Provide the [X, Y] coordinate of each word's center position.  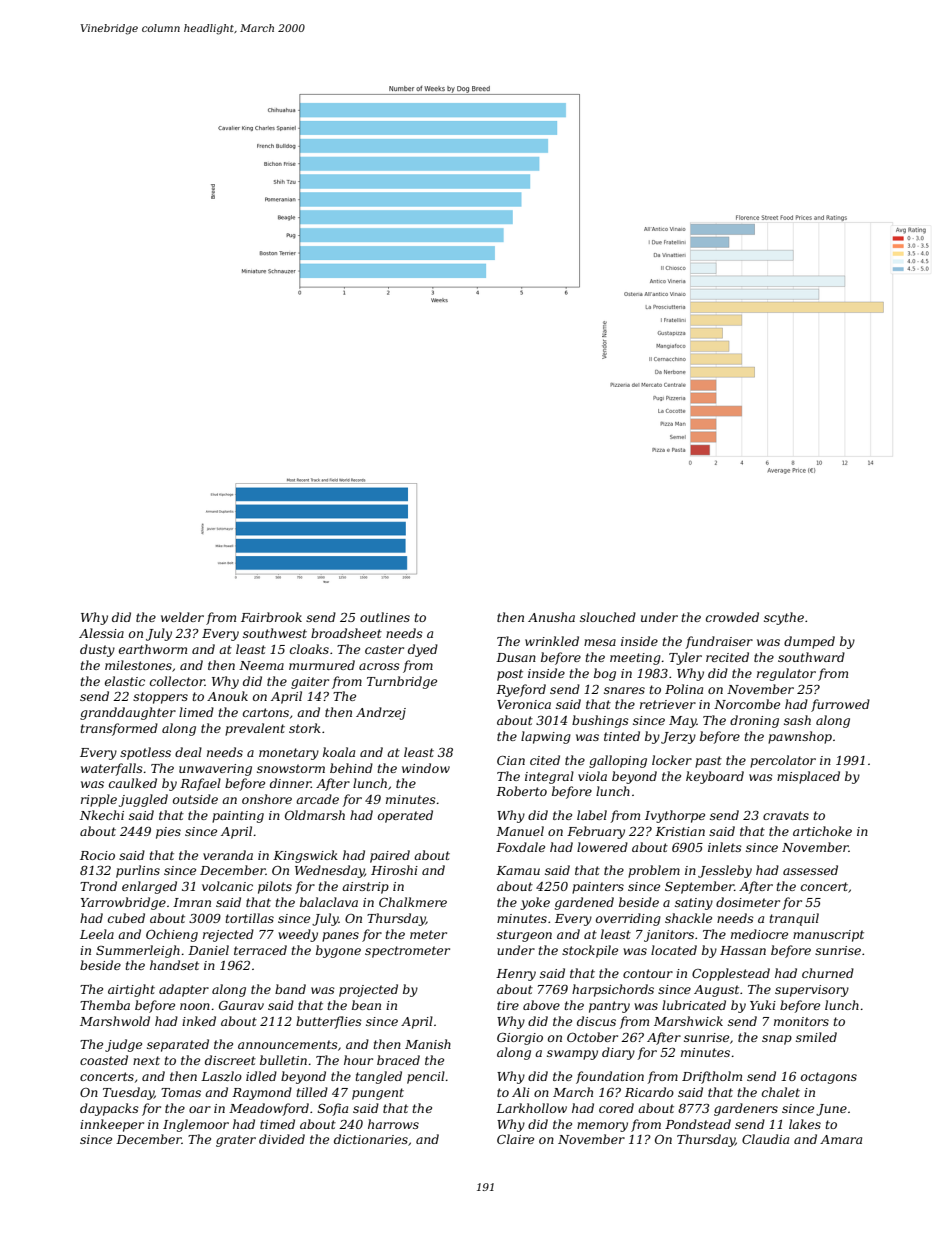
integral [549, 777]
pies [168, 833]
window [426, 768]
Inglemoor [196, 1125]
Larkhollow [531, 1108]
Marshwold [115, 1021]
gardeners [746, 1109]
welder [182, 617]
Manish [428, 1044]
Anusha [551, 617]
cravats [786, 815]
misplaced [808, 777]
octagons [829, 1078]
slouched [608, 617]
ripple [99, 800]
